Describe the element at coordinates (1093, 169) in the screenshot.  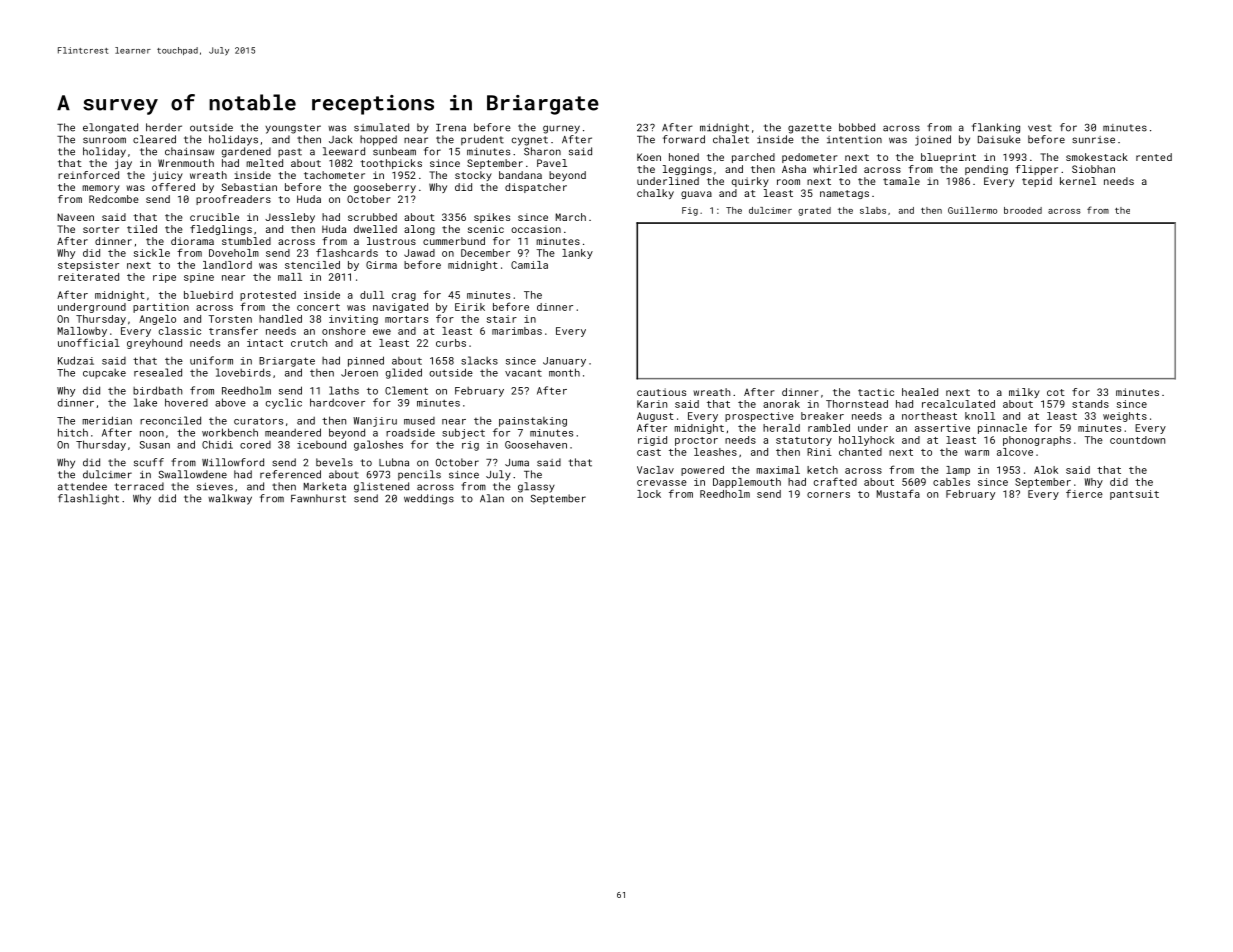
I see `Siobhan` at that location.
